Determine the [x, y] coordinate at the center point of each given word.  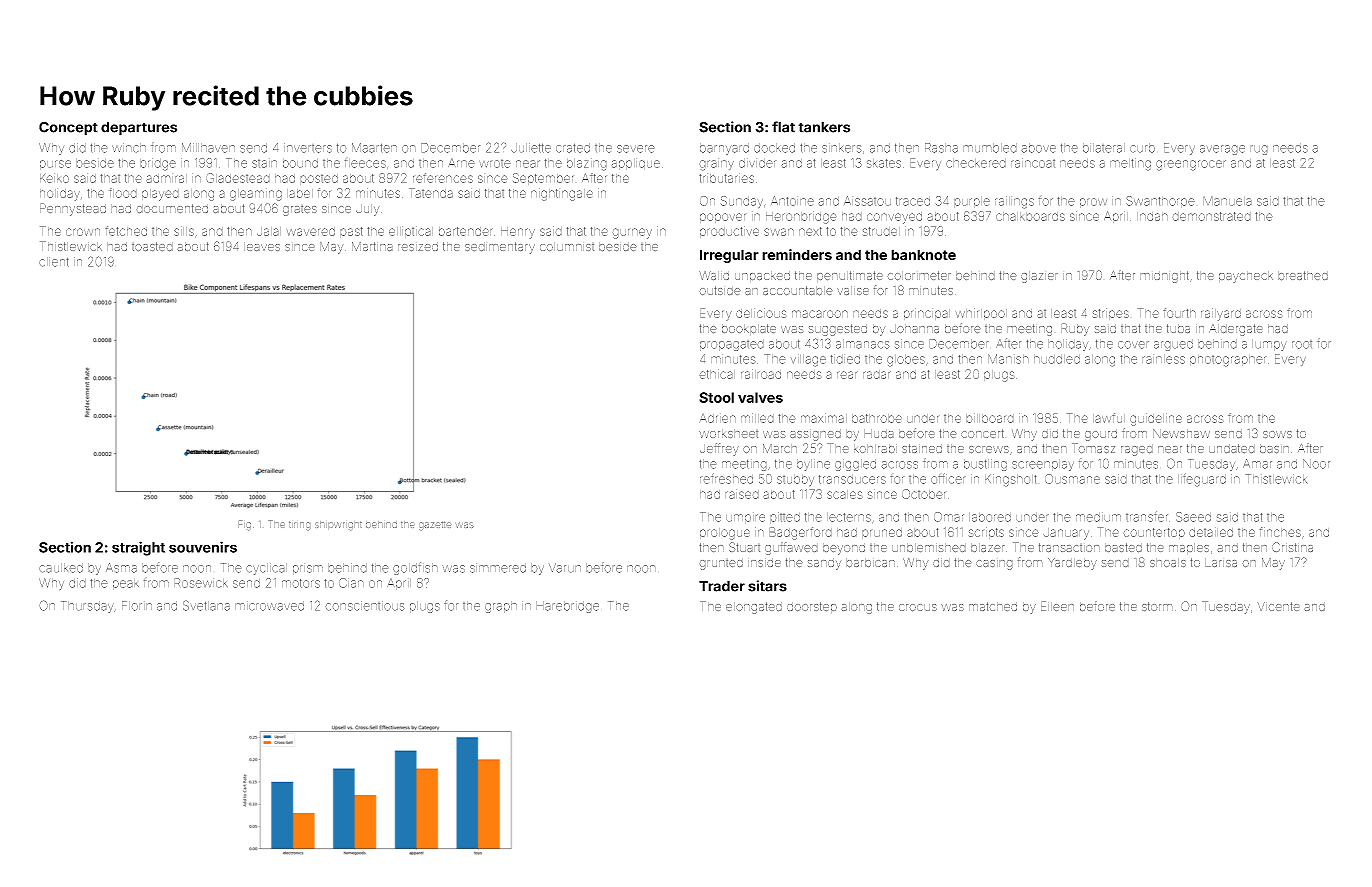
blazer [988, 547]
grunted [721, 564]
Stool [716, 397]
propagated [732, 345]
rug [1259, 150]
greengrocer [1191, 165]
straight [138, 548]
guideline [1156, 419]
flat [783, 127]
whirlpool [981, 314]
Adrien [718, 418]
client [54, 262]
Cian [351, 583]
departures [139, 129]
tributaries [726, 178]
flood [123, 193]
